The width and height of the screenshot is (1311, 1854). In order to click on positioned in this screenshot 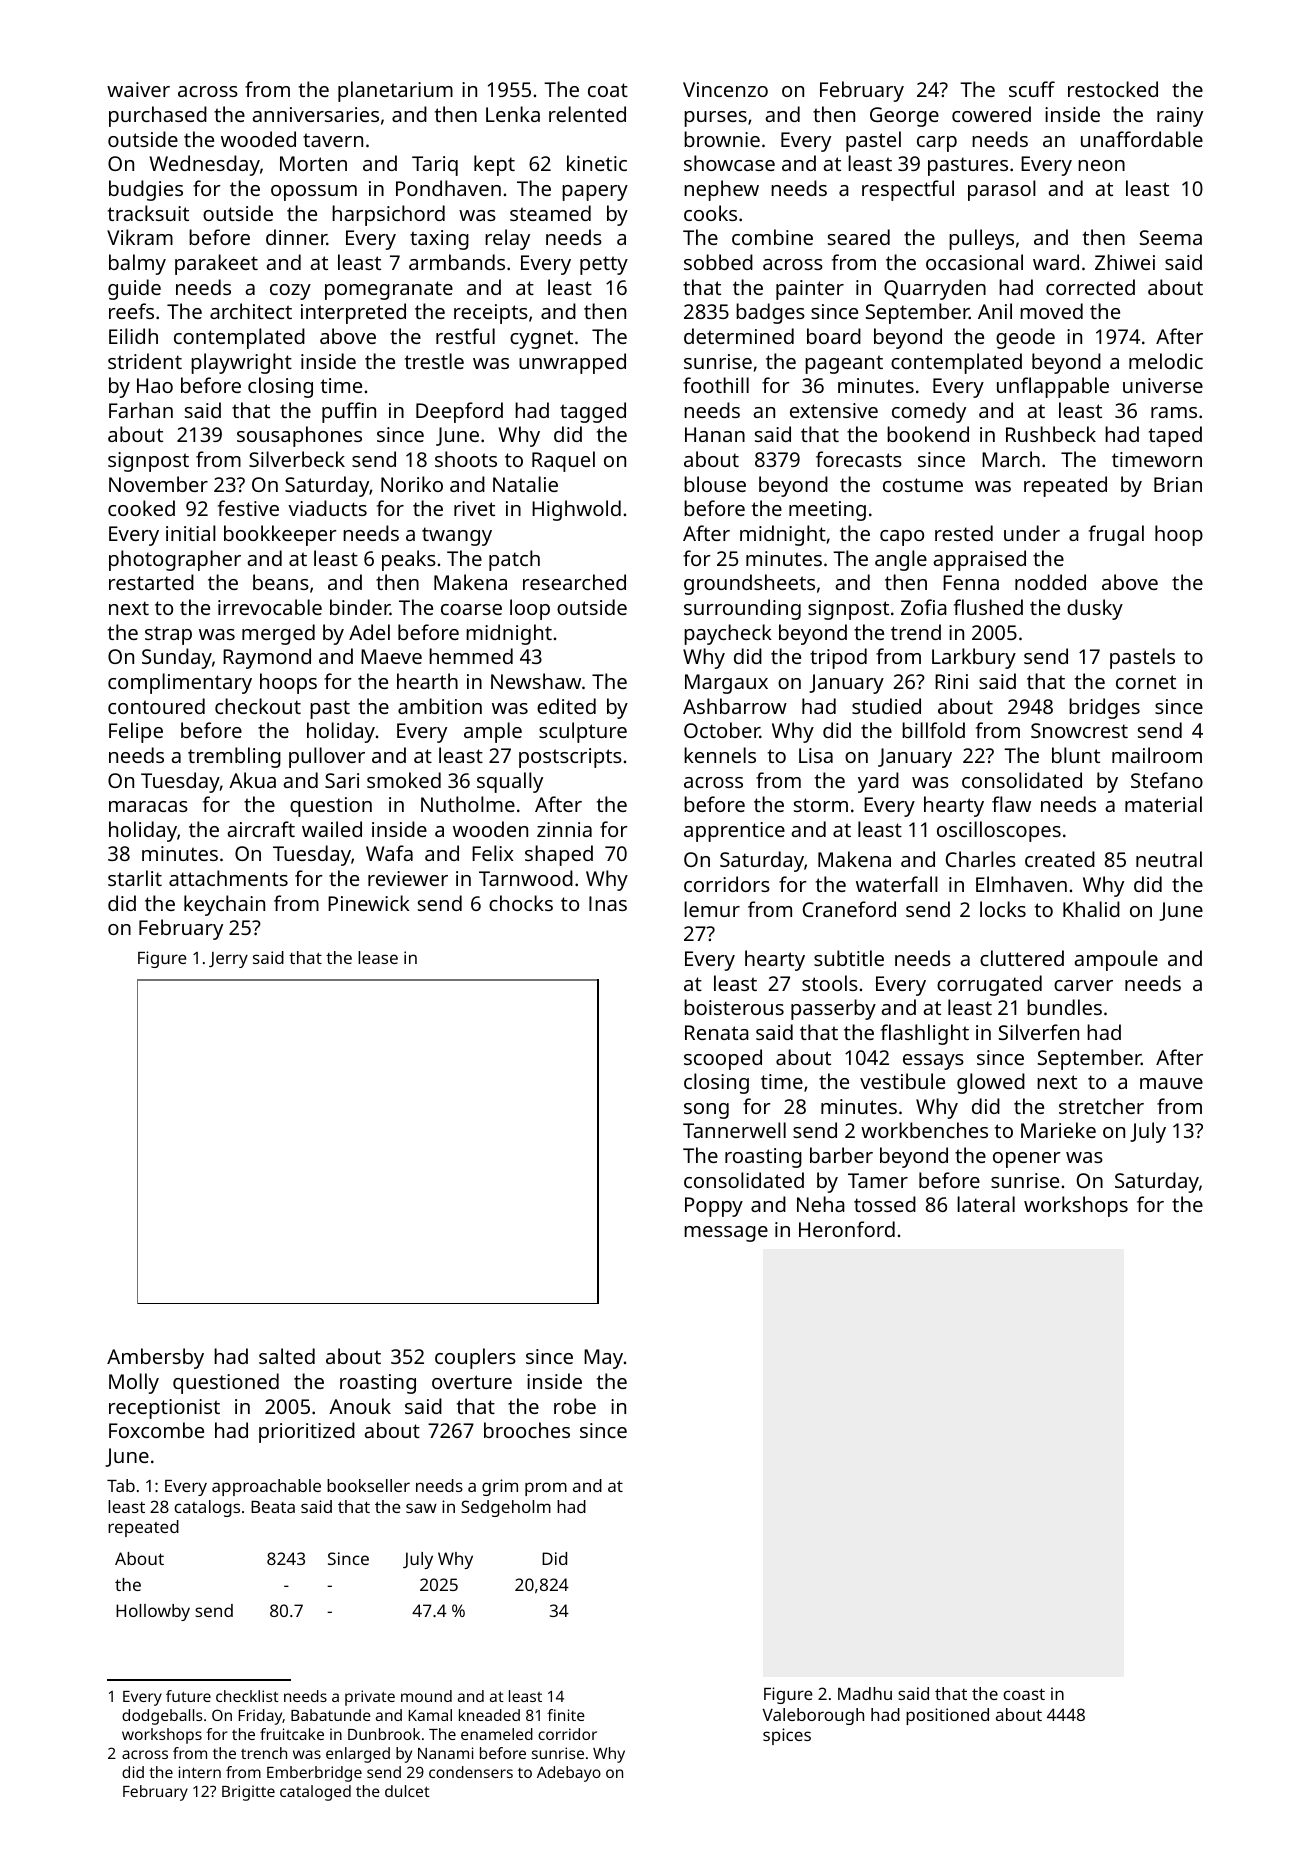, I will do `click(947, 1716)`.
